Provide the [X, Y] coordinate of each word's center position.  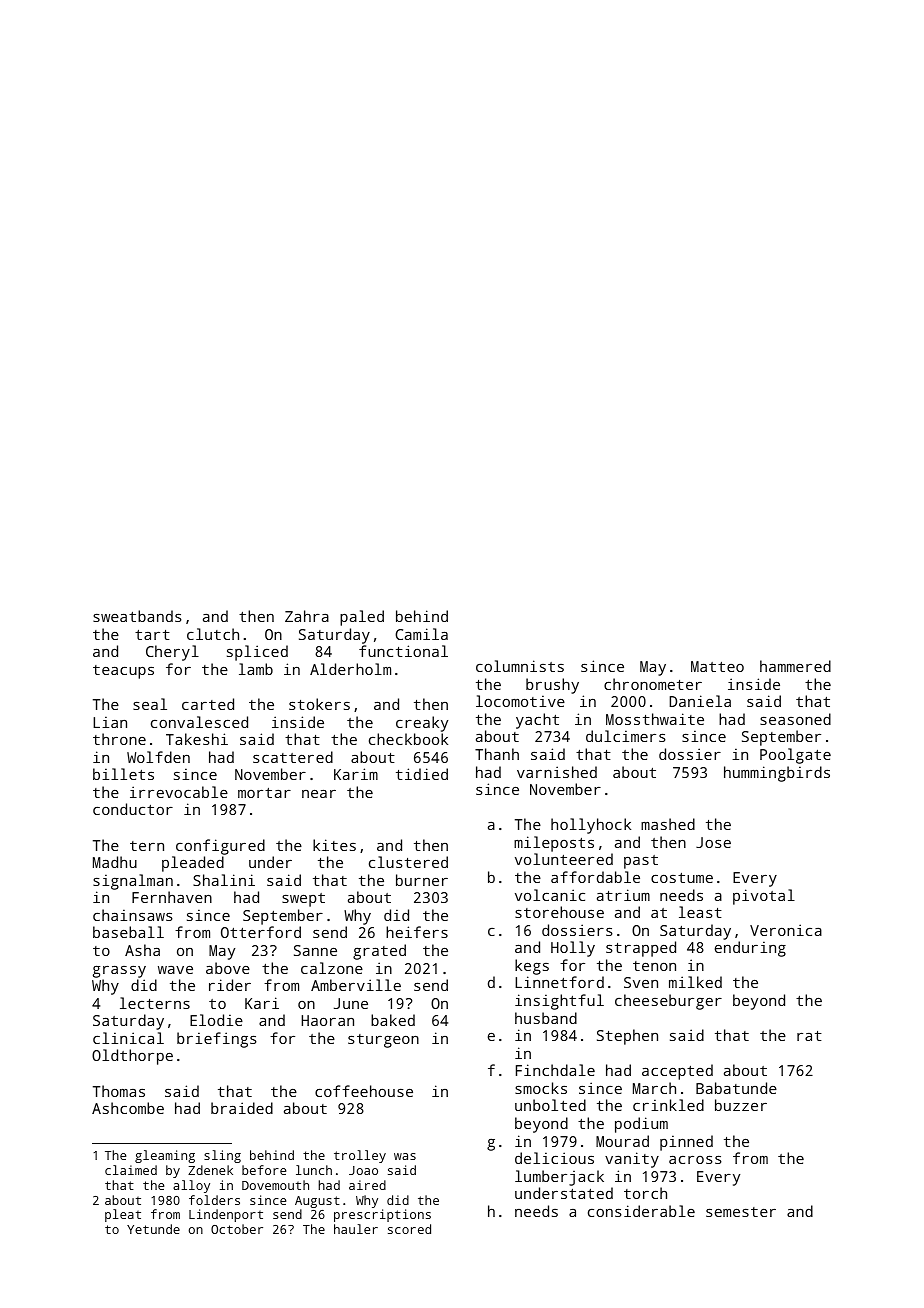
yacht [537, 721]
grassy [119, 972]
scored [409, 1229]
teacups [123, 672]
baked [393, 1020]
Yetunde [153, 1229]
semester [741, 1212]
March [654, 1088]
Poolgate [795, 756]
